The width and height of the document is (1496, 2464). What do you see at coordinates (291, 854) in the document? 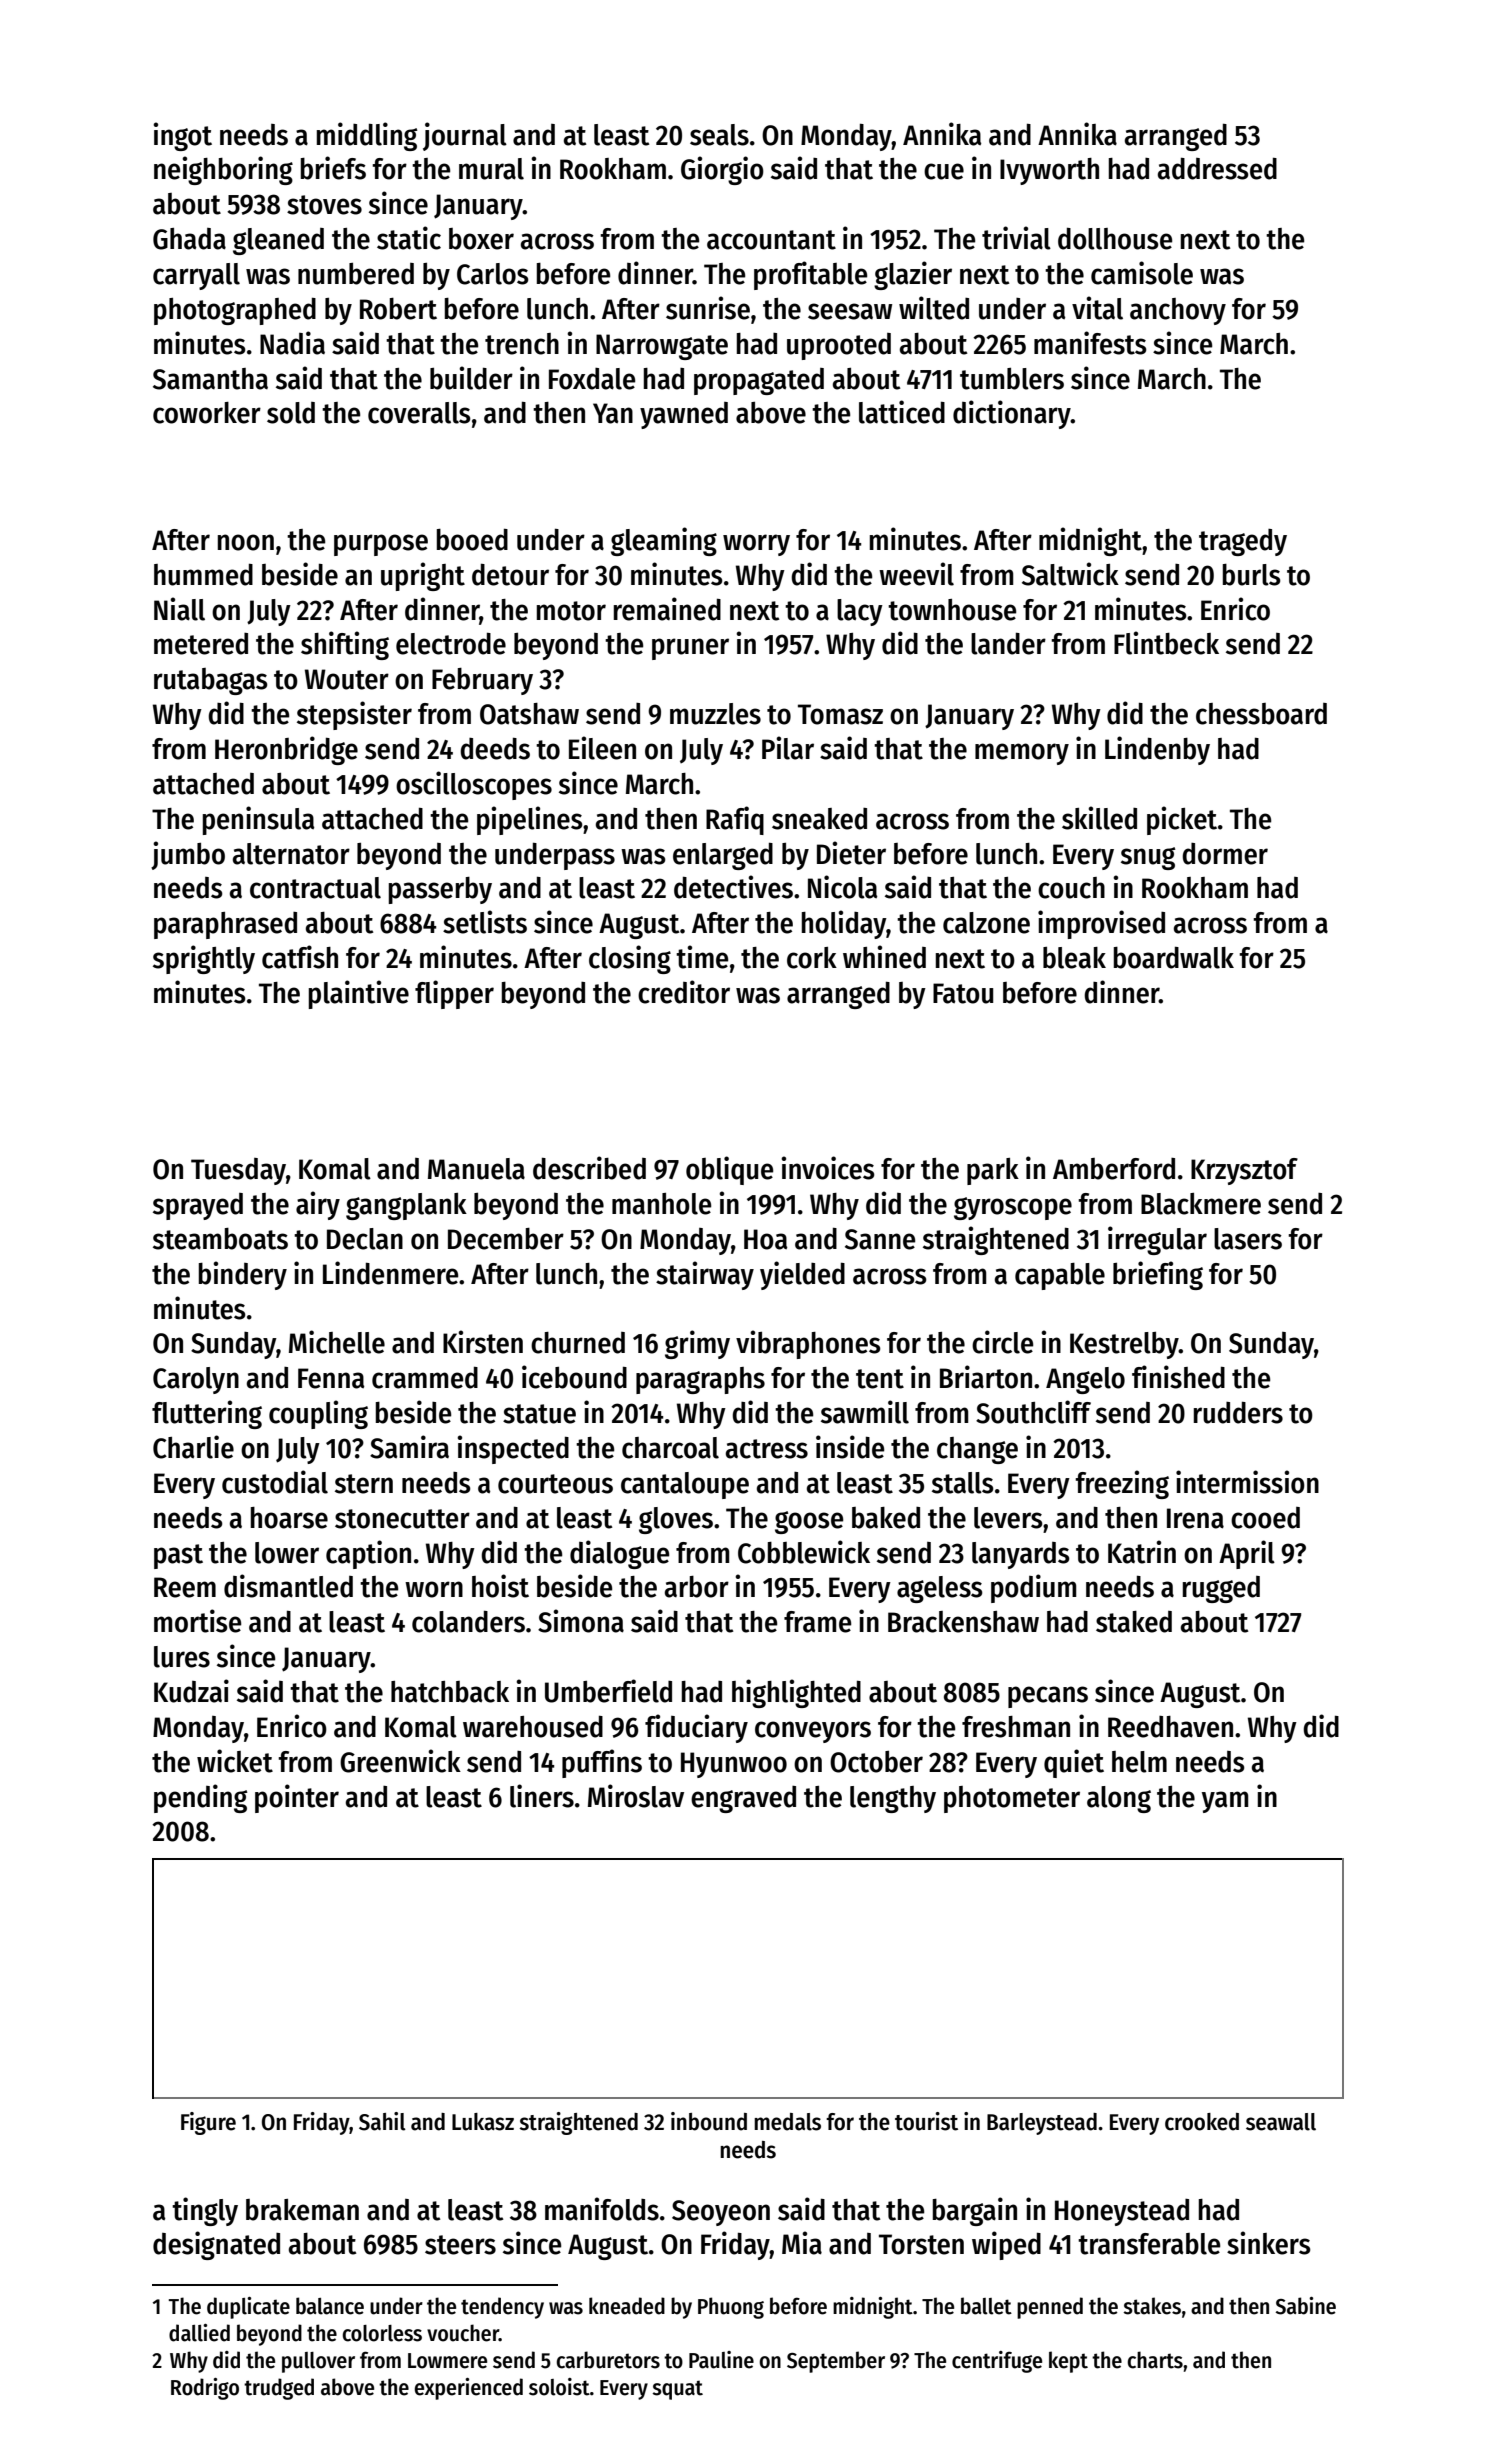
I see `alternator` at bounding box center [291, 854].
